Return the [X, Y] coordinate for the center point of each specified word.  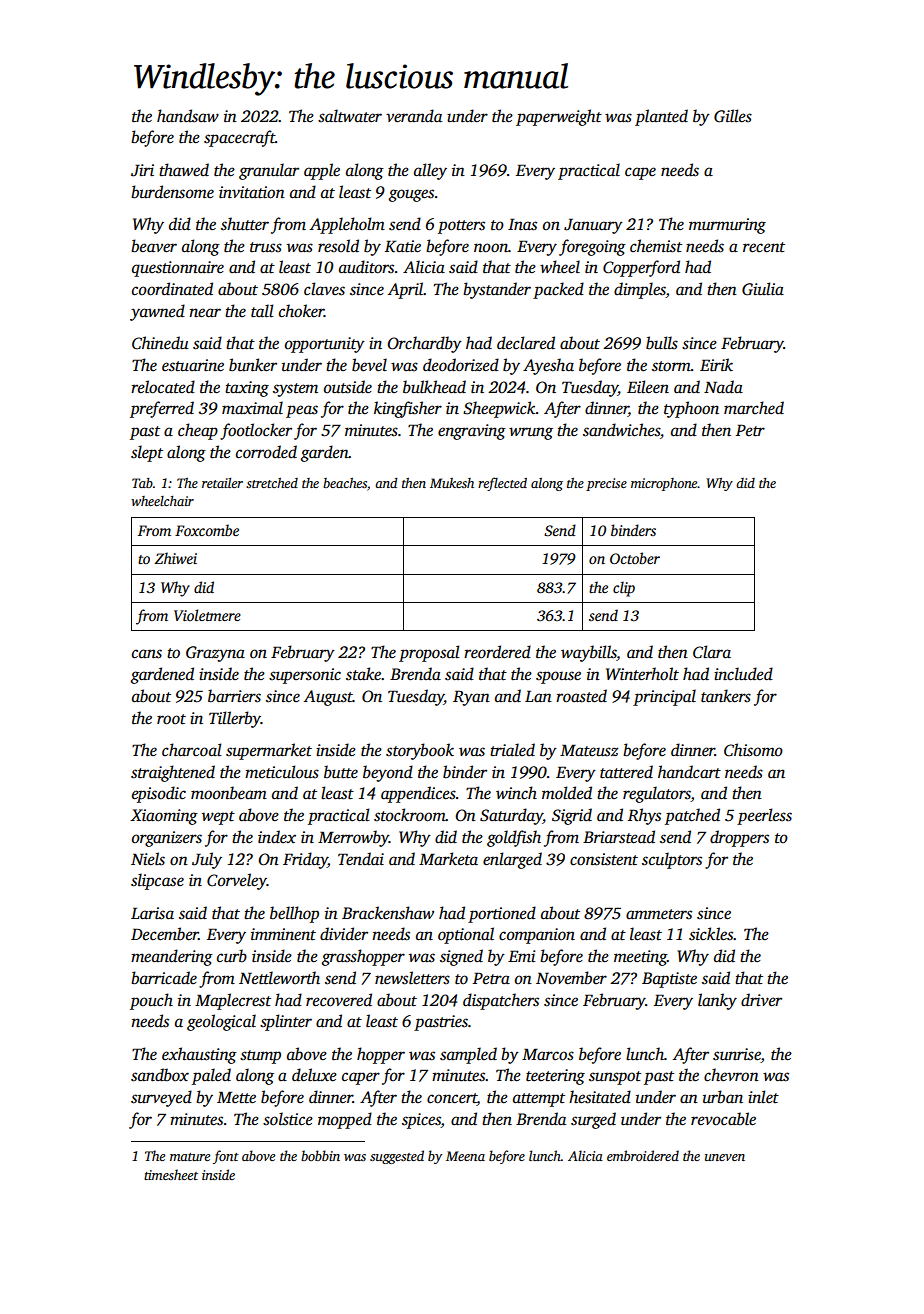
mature [190, 1157]
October [635, 558]
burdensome [172, 192]
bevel [369, 365]
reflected [502, 484]
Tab [142, 483]
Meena [465, 1156]
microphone [664, 484]
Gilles [733, 116]
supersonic [305, 676]
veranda [414, 116]
